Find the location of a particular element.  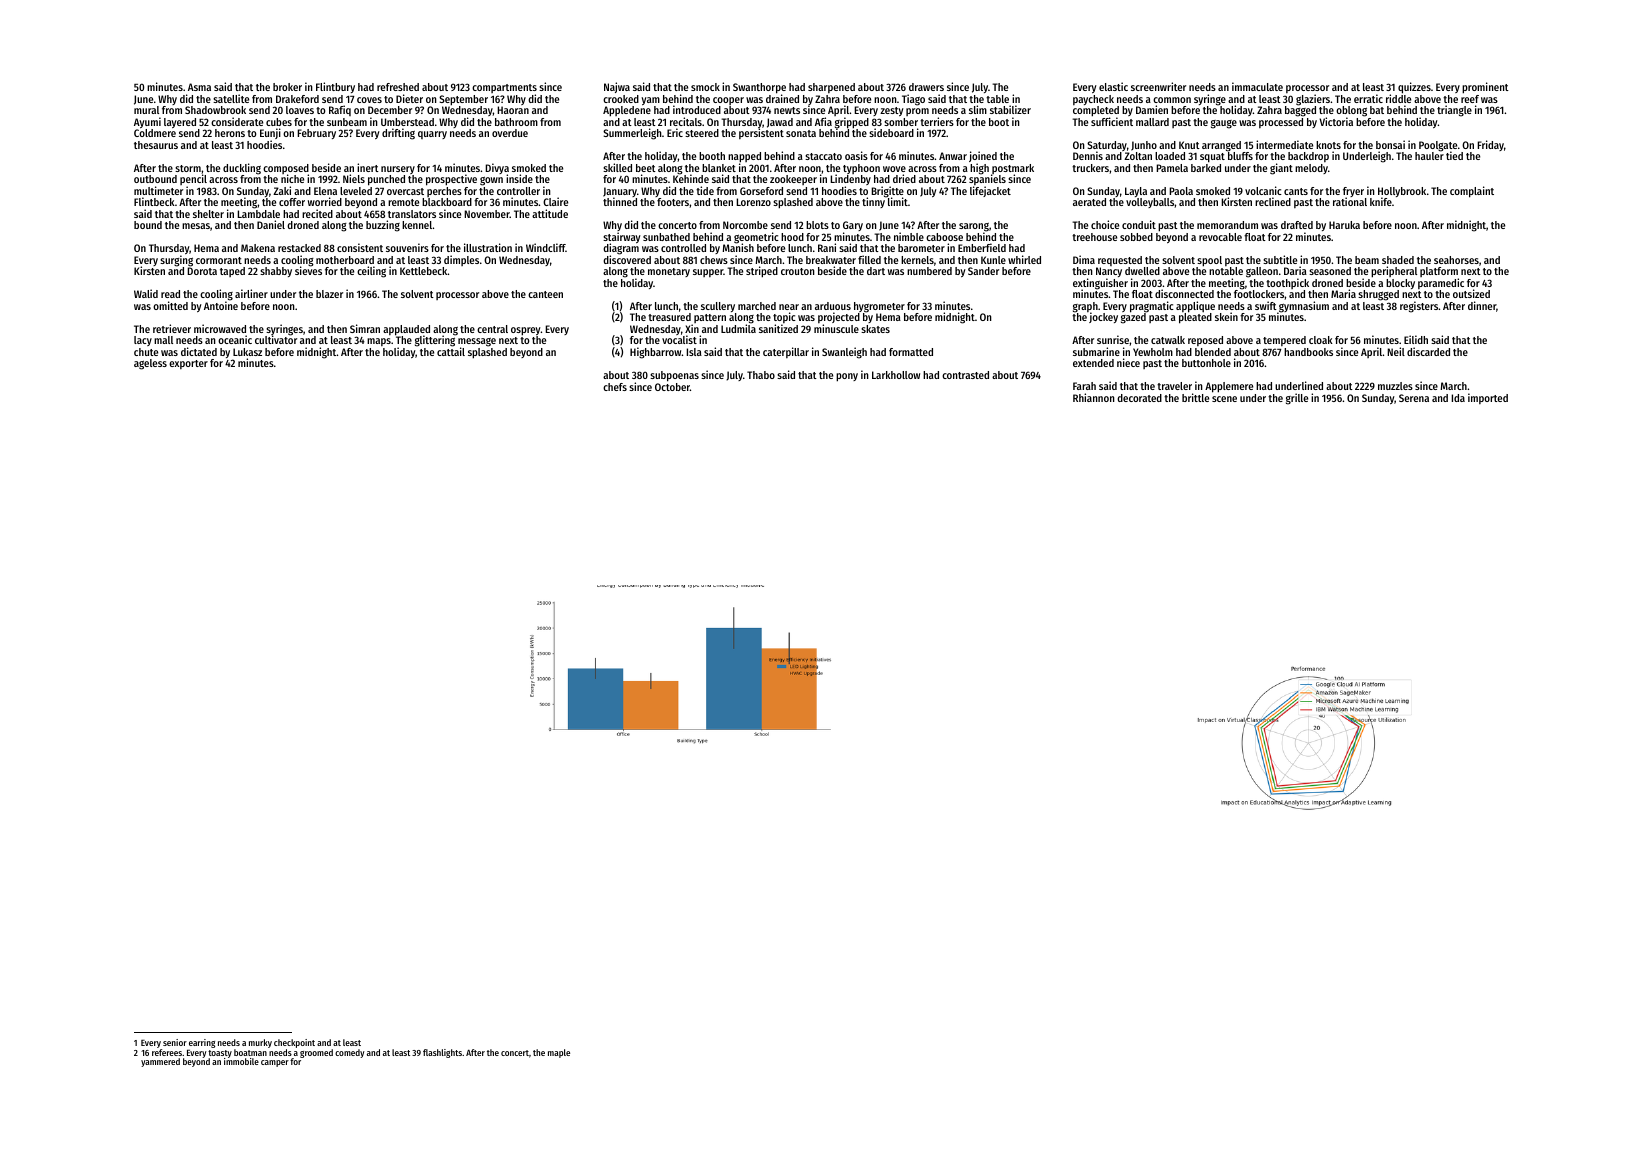

exporter is located at coordinates (188, 364).
